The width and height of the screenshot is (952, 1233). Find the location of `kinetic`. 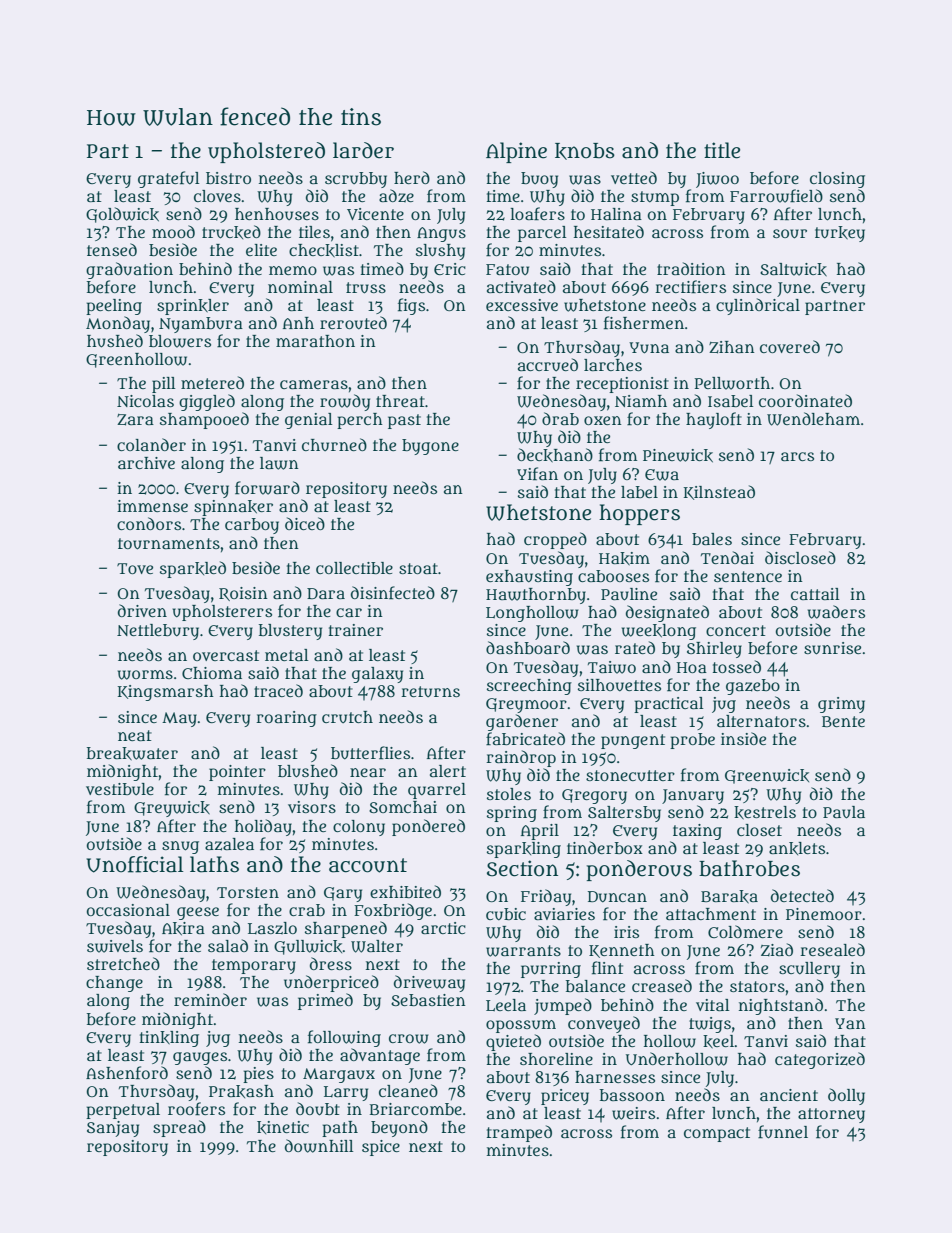

kinetic is located at coordinates (283, 1127).
